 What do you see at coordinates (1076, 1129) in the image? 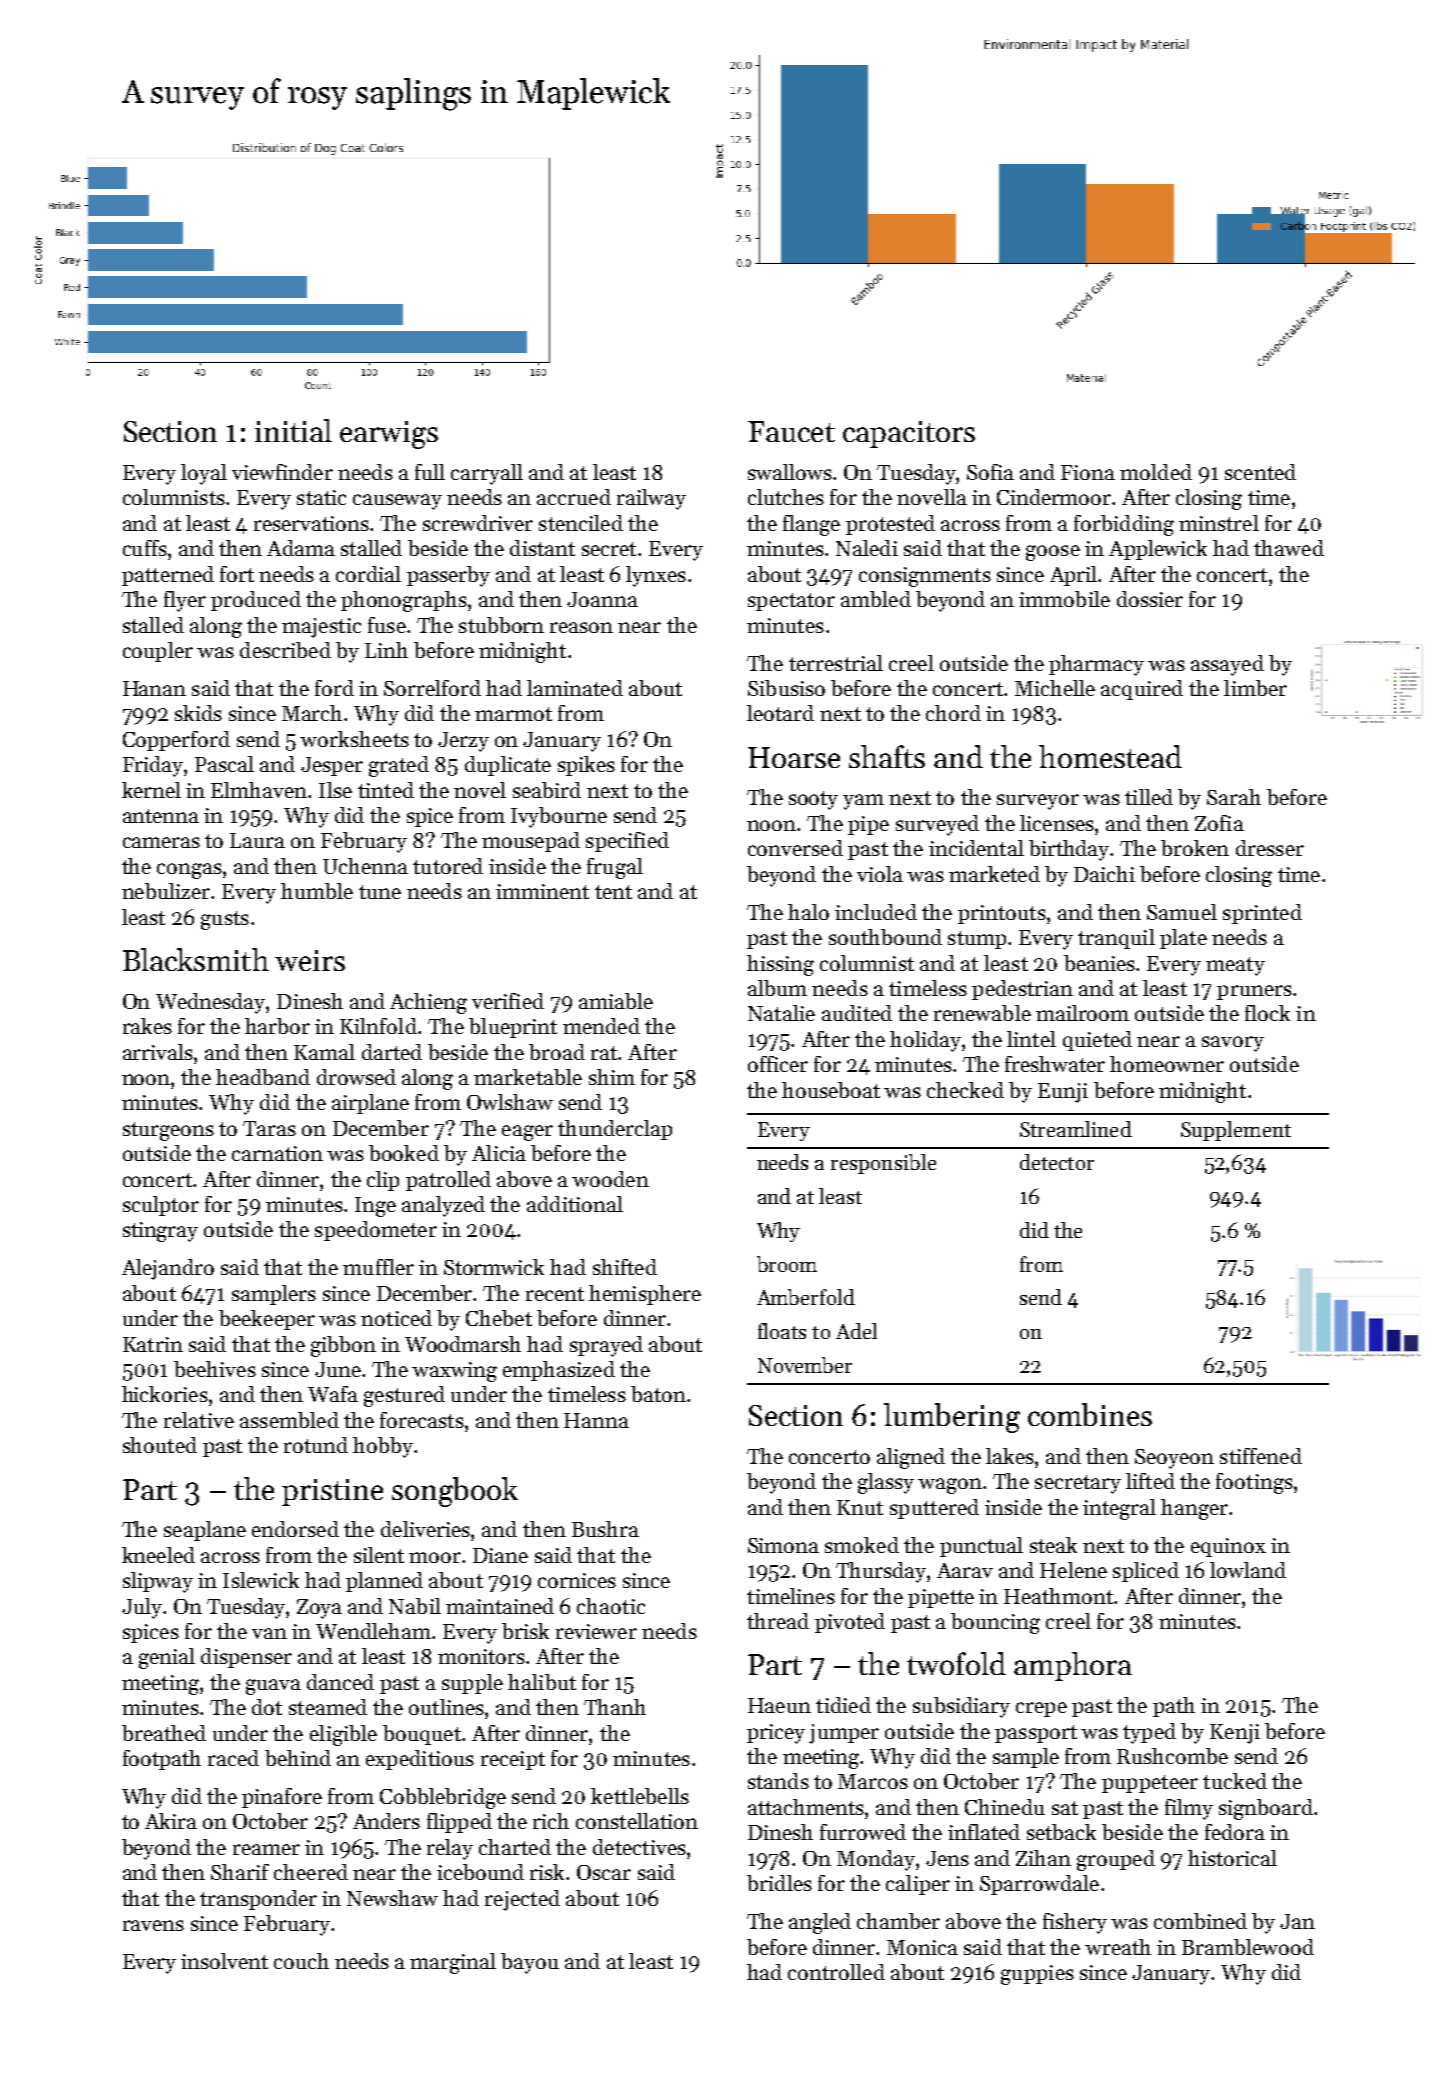
I see `Streamlined` at bounding box center [1076, 1129].
